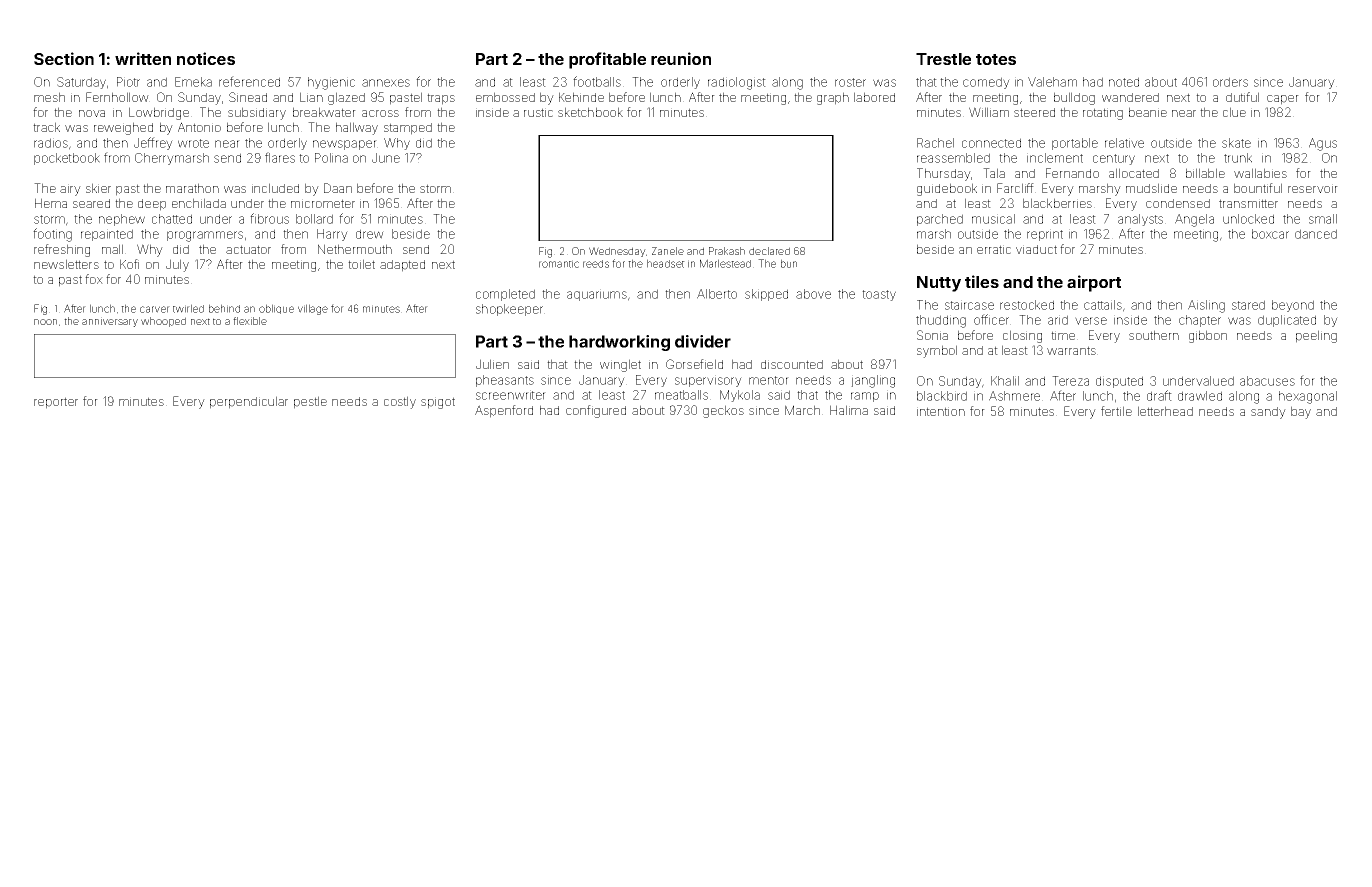 This screenshot has height=887, width=1372. Describe the element at coordinates (619, 343) in the screenshot. I see `hardworking` at that location.
